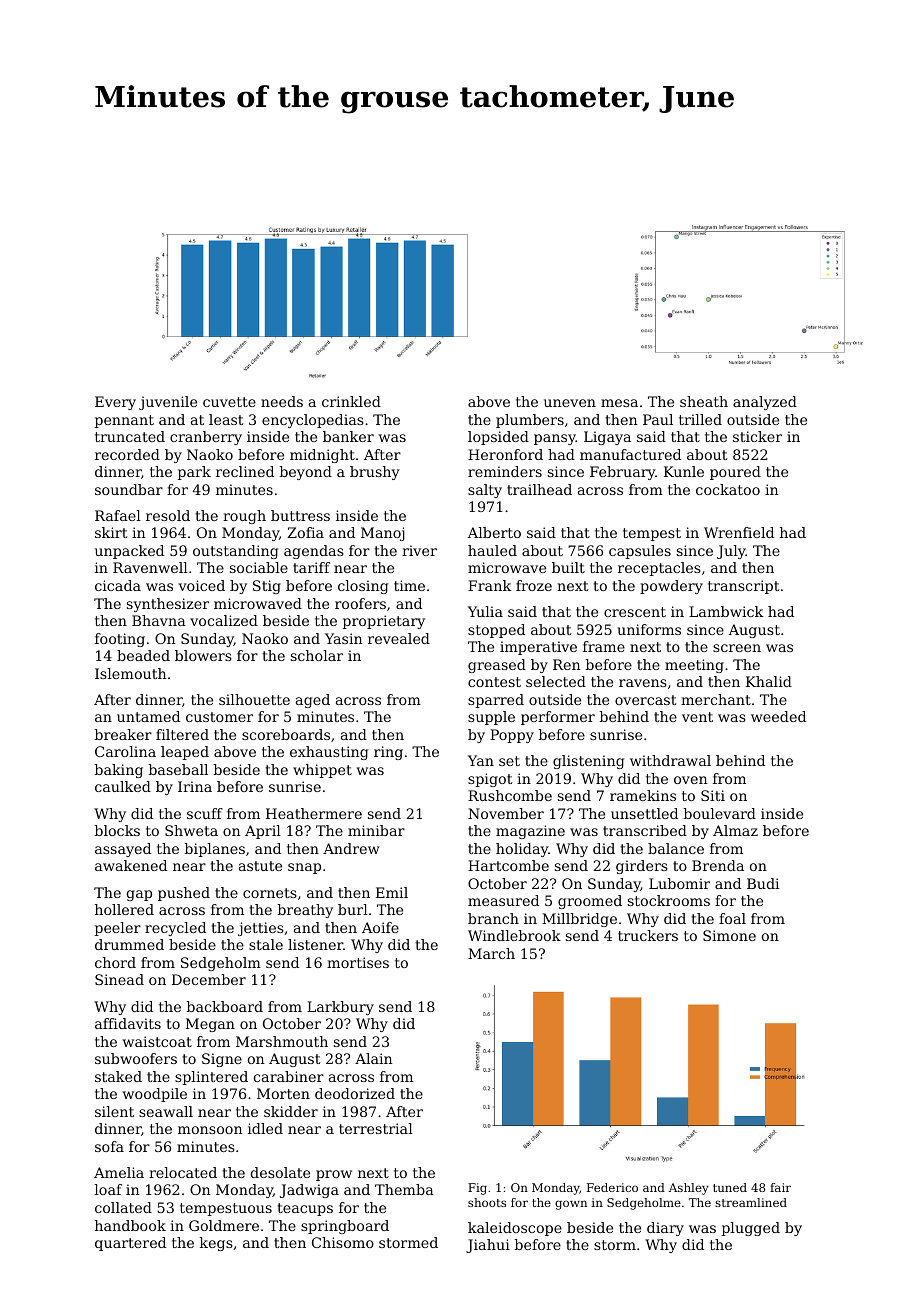  I want to click on Jiahui, so click(488, 1246).
